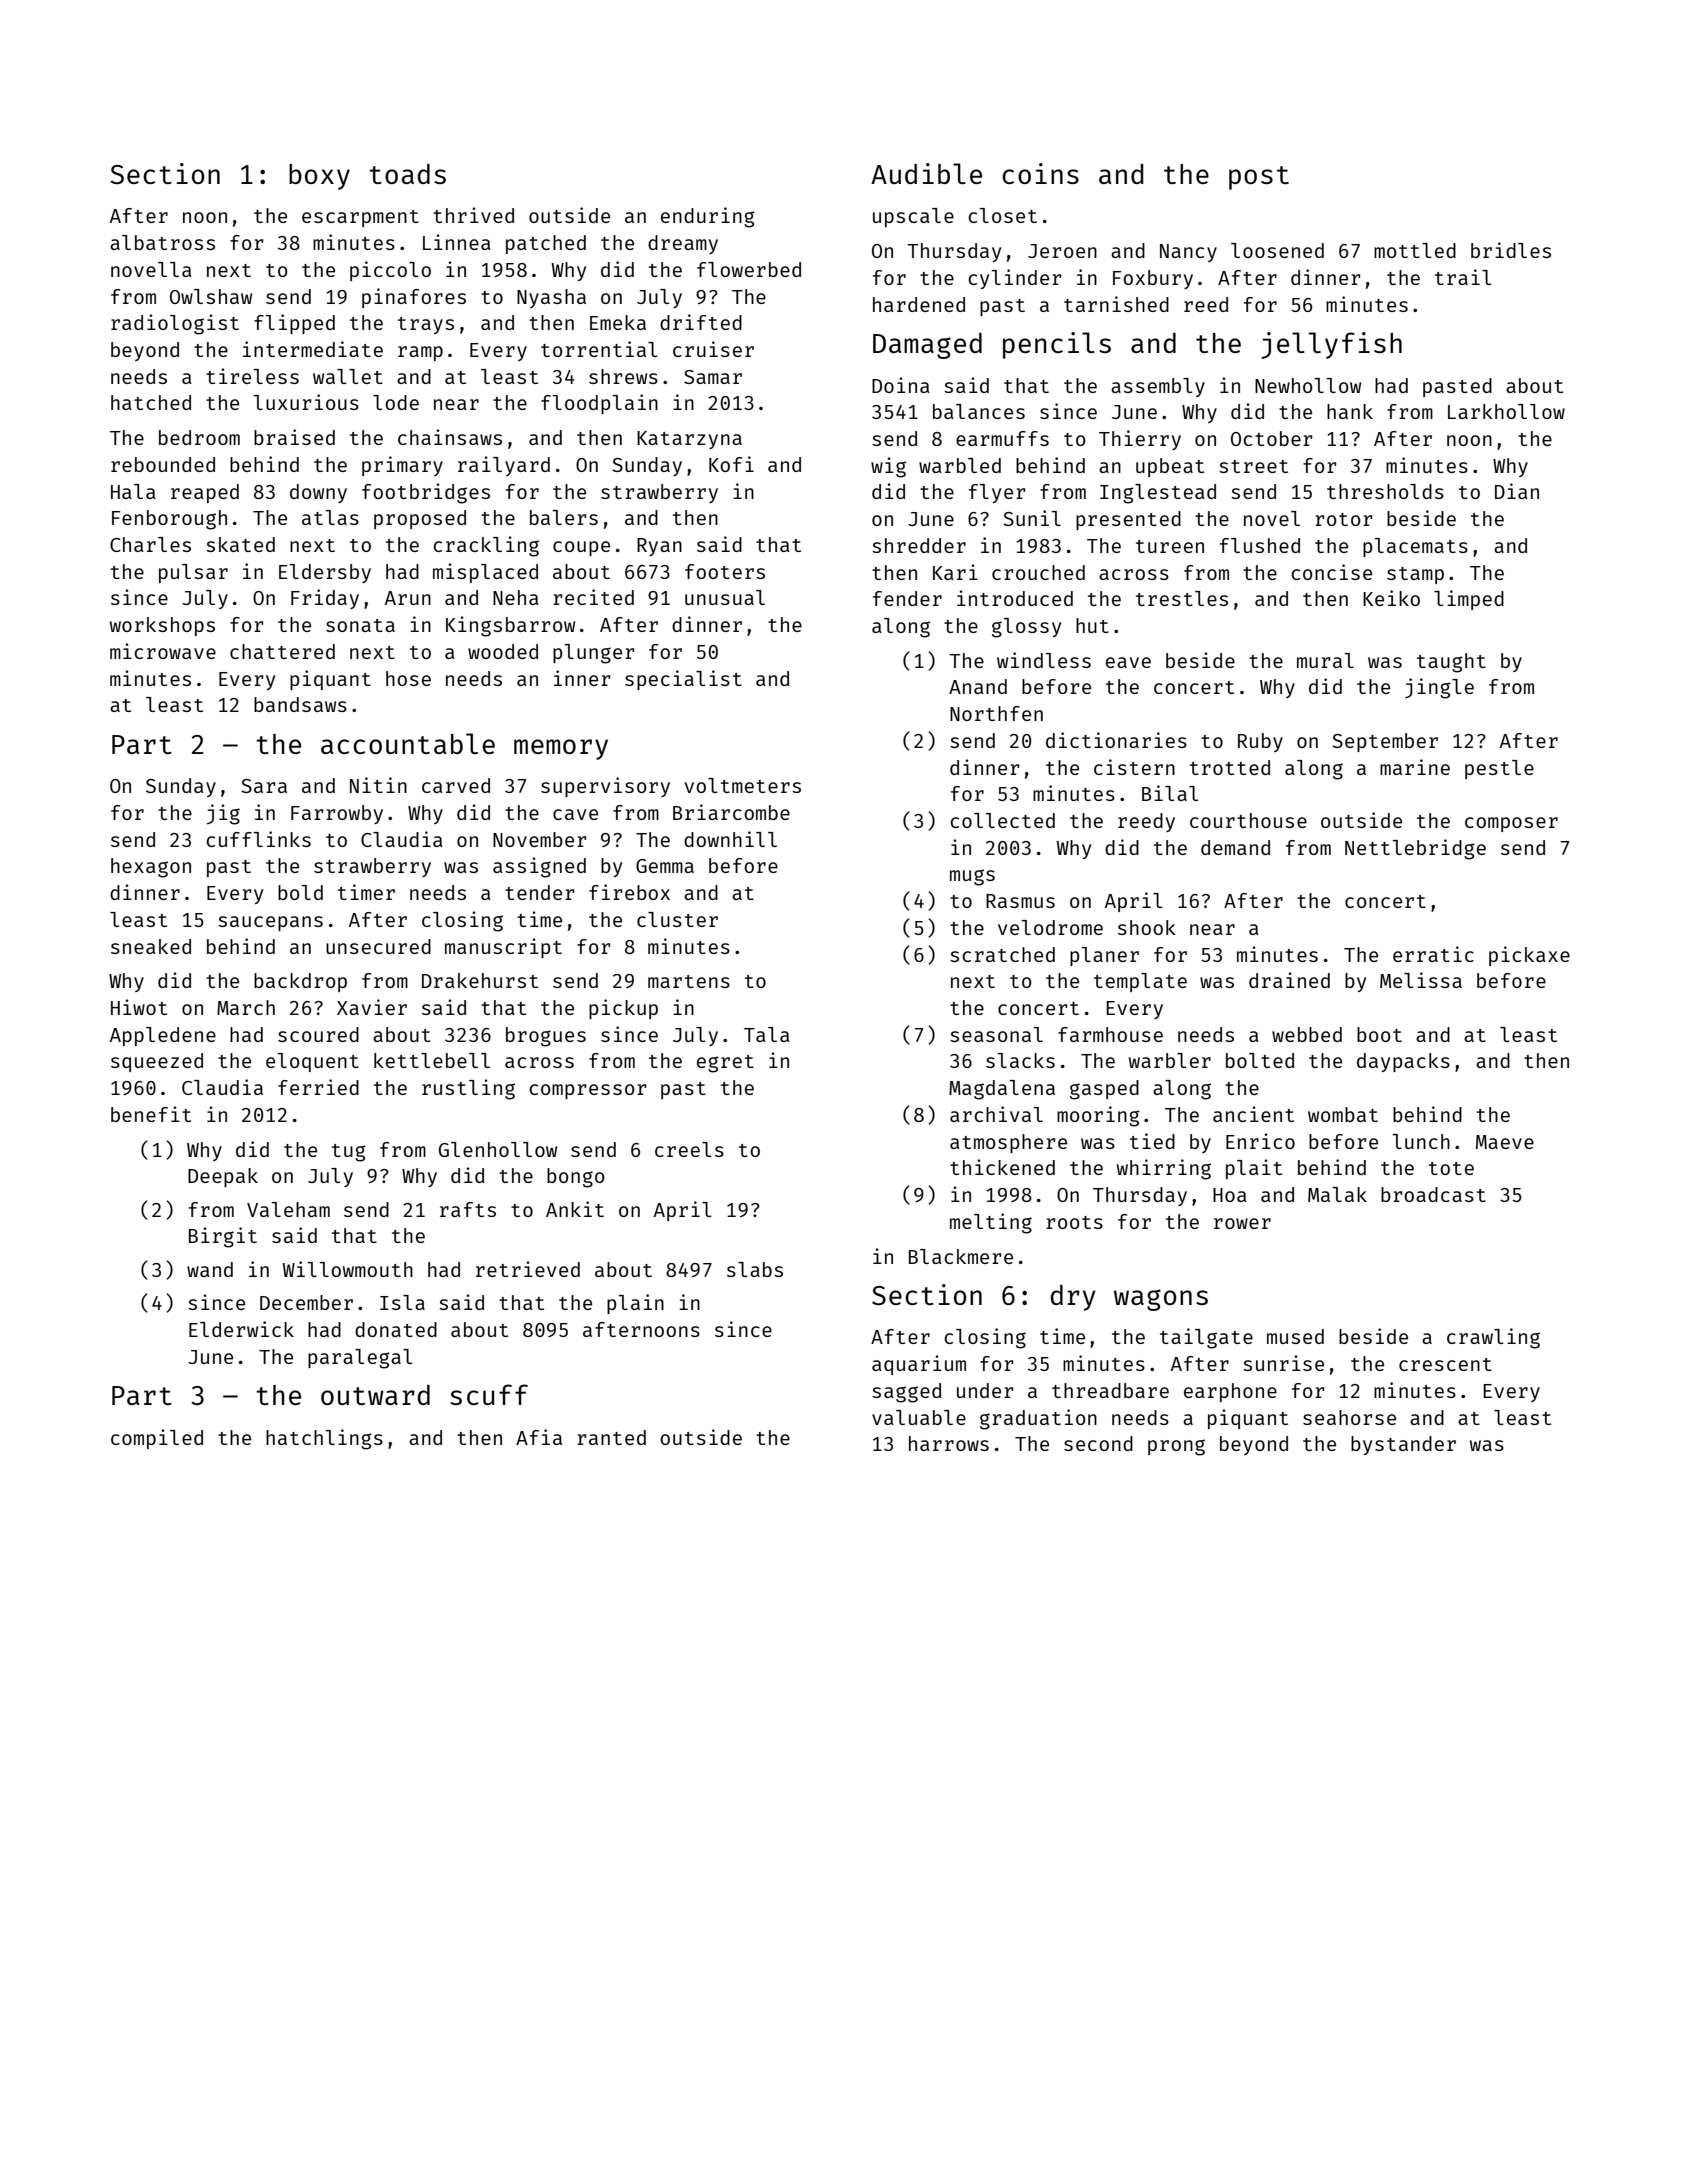 This screenshot has height=2178, width=1683. Describe the element at coordinates (755, 1269) in the screenshot. I see `slabs` at that location.
